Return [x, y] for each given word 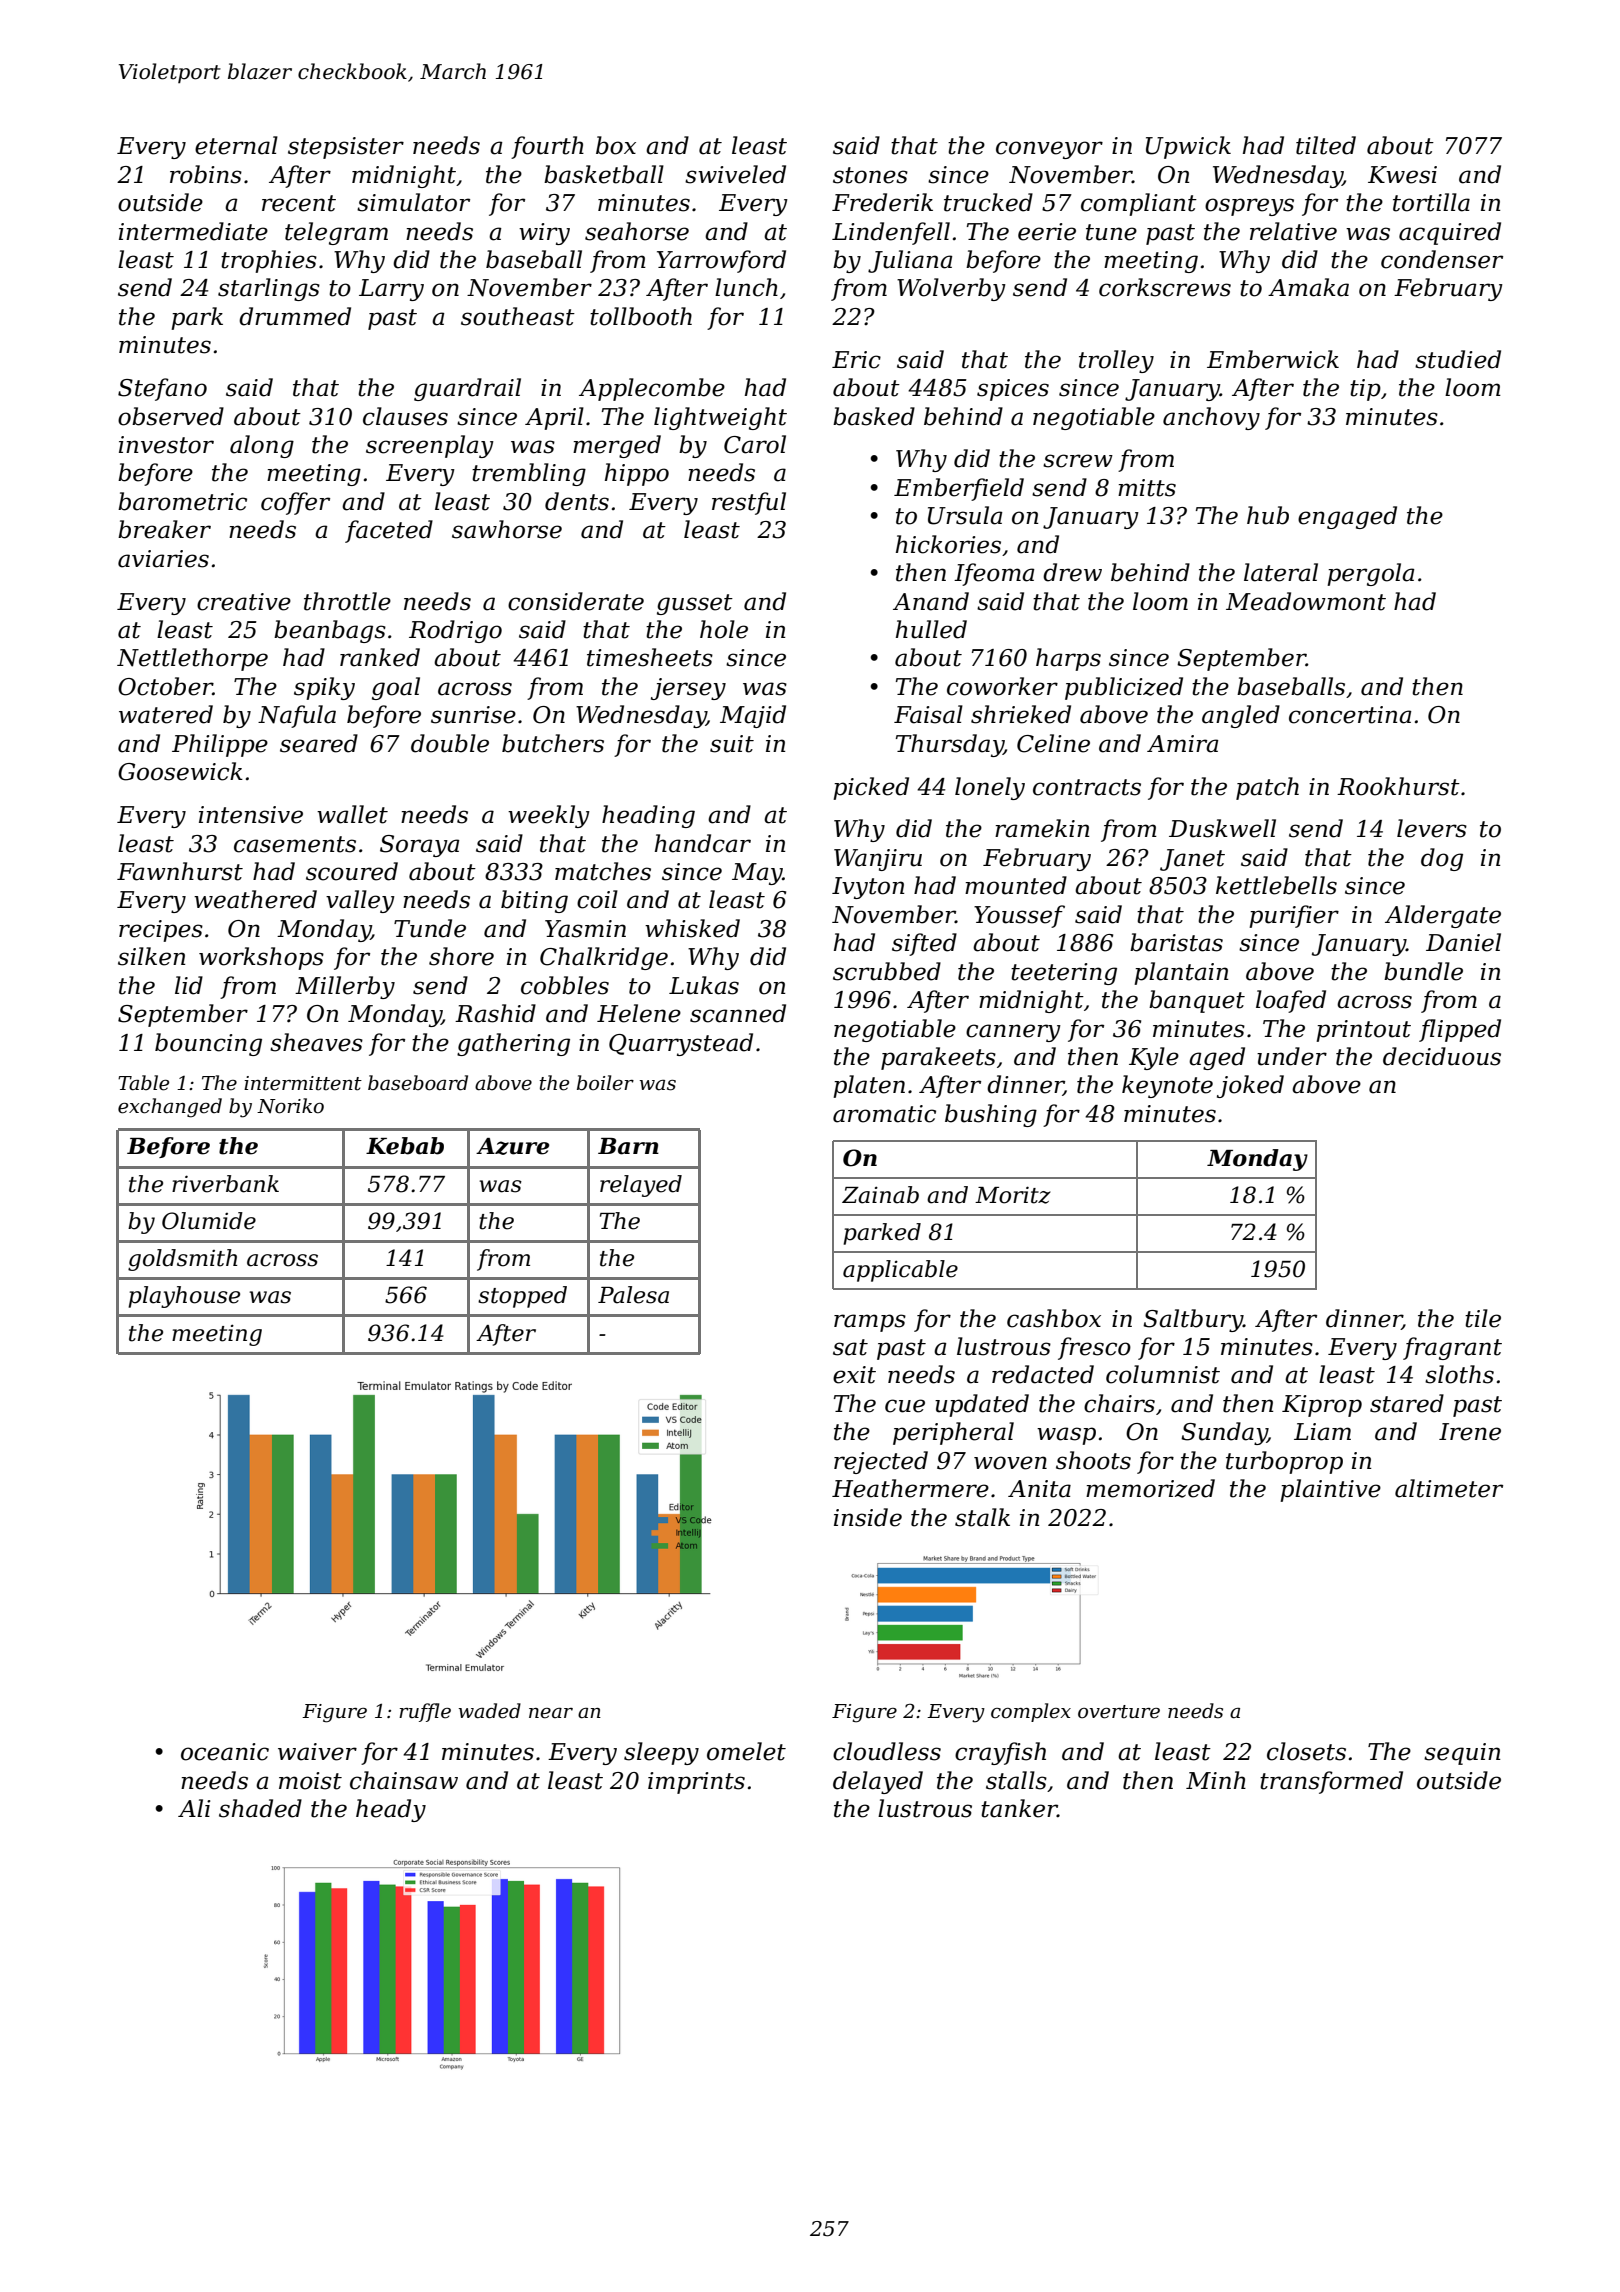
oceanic [225, 1752]
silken [152, 956]
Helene [639, 1013]
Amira [1182, 744]
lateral [1281, 572]
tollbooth [641, 316]
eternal [236, 145]
